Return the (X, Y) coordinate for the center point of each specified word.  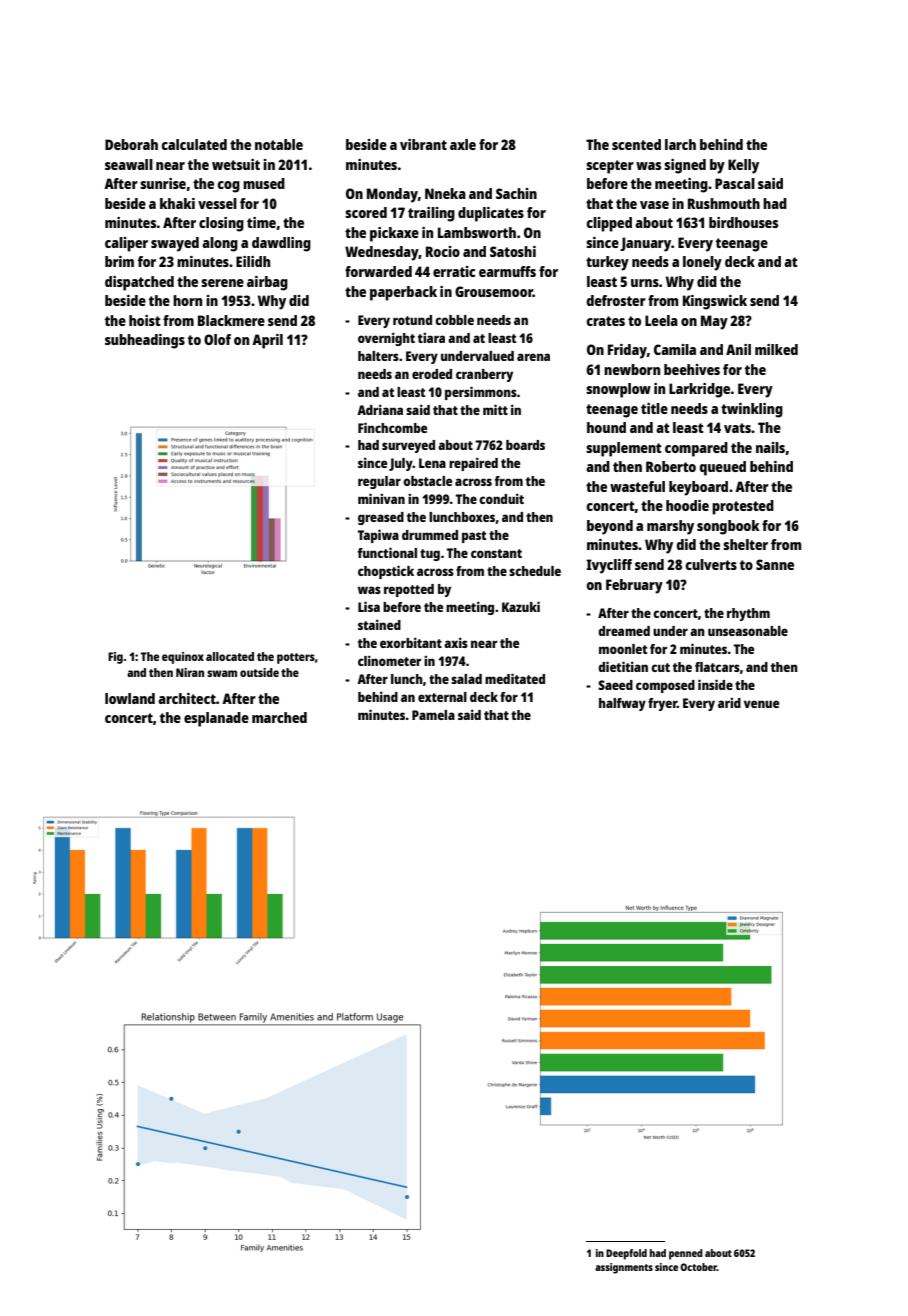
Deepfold (626, 1254)
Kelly (743, 166)
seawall (129, 164)
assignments (624, 1268)
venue (761, 704)
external (442, 697)
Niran (190, 672)
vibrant (423, 144)
